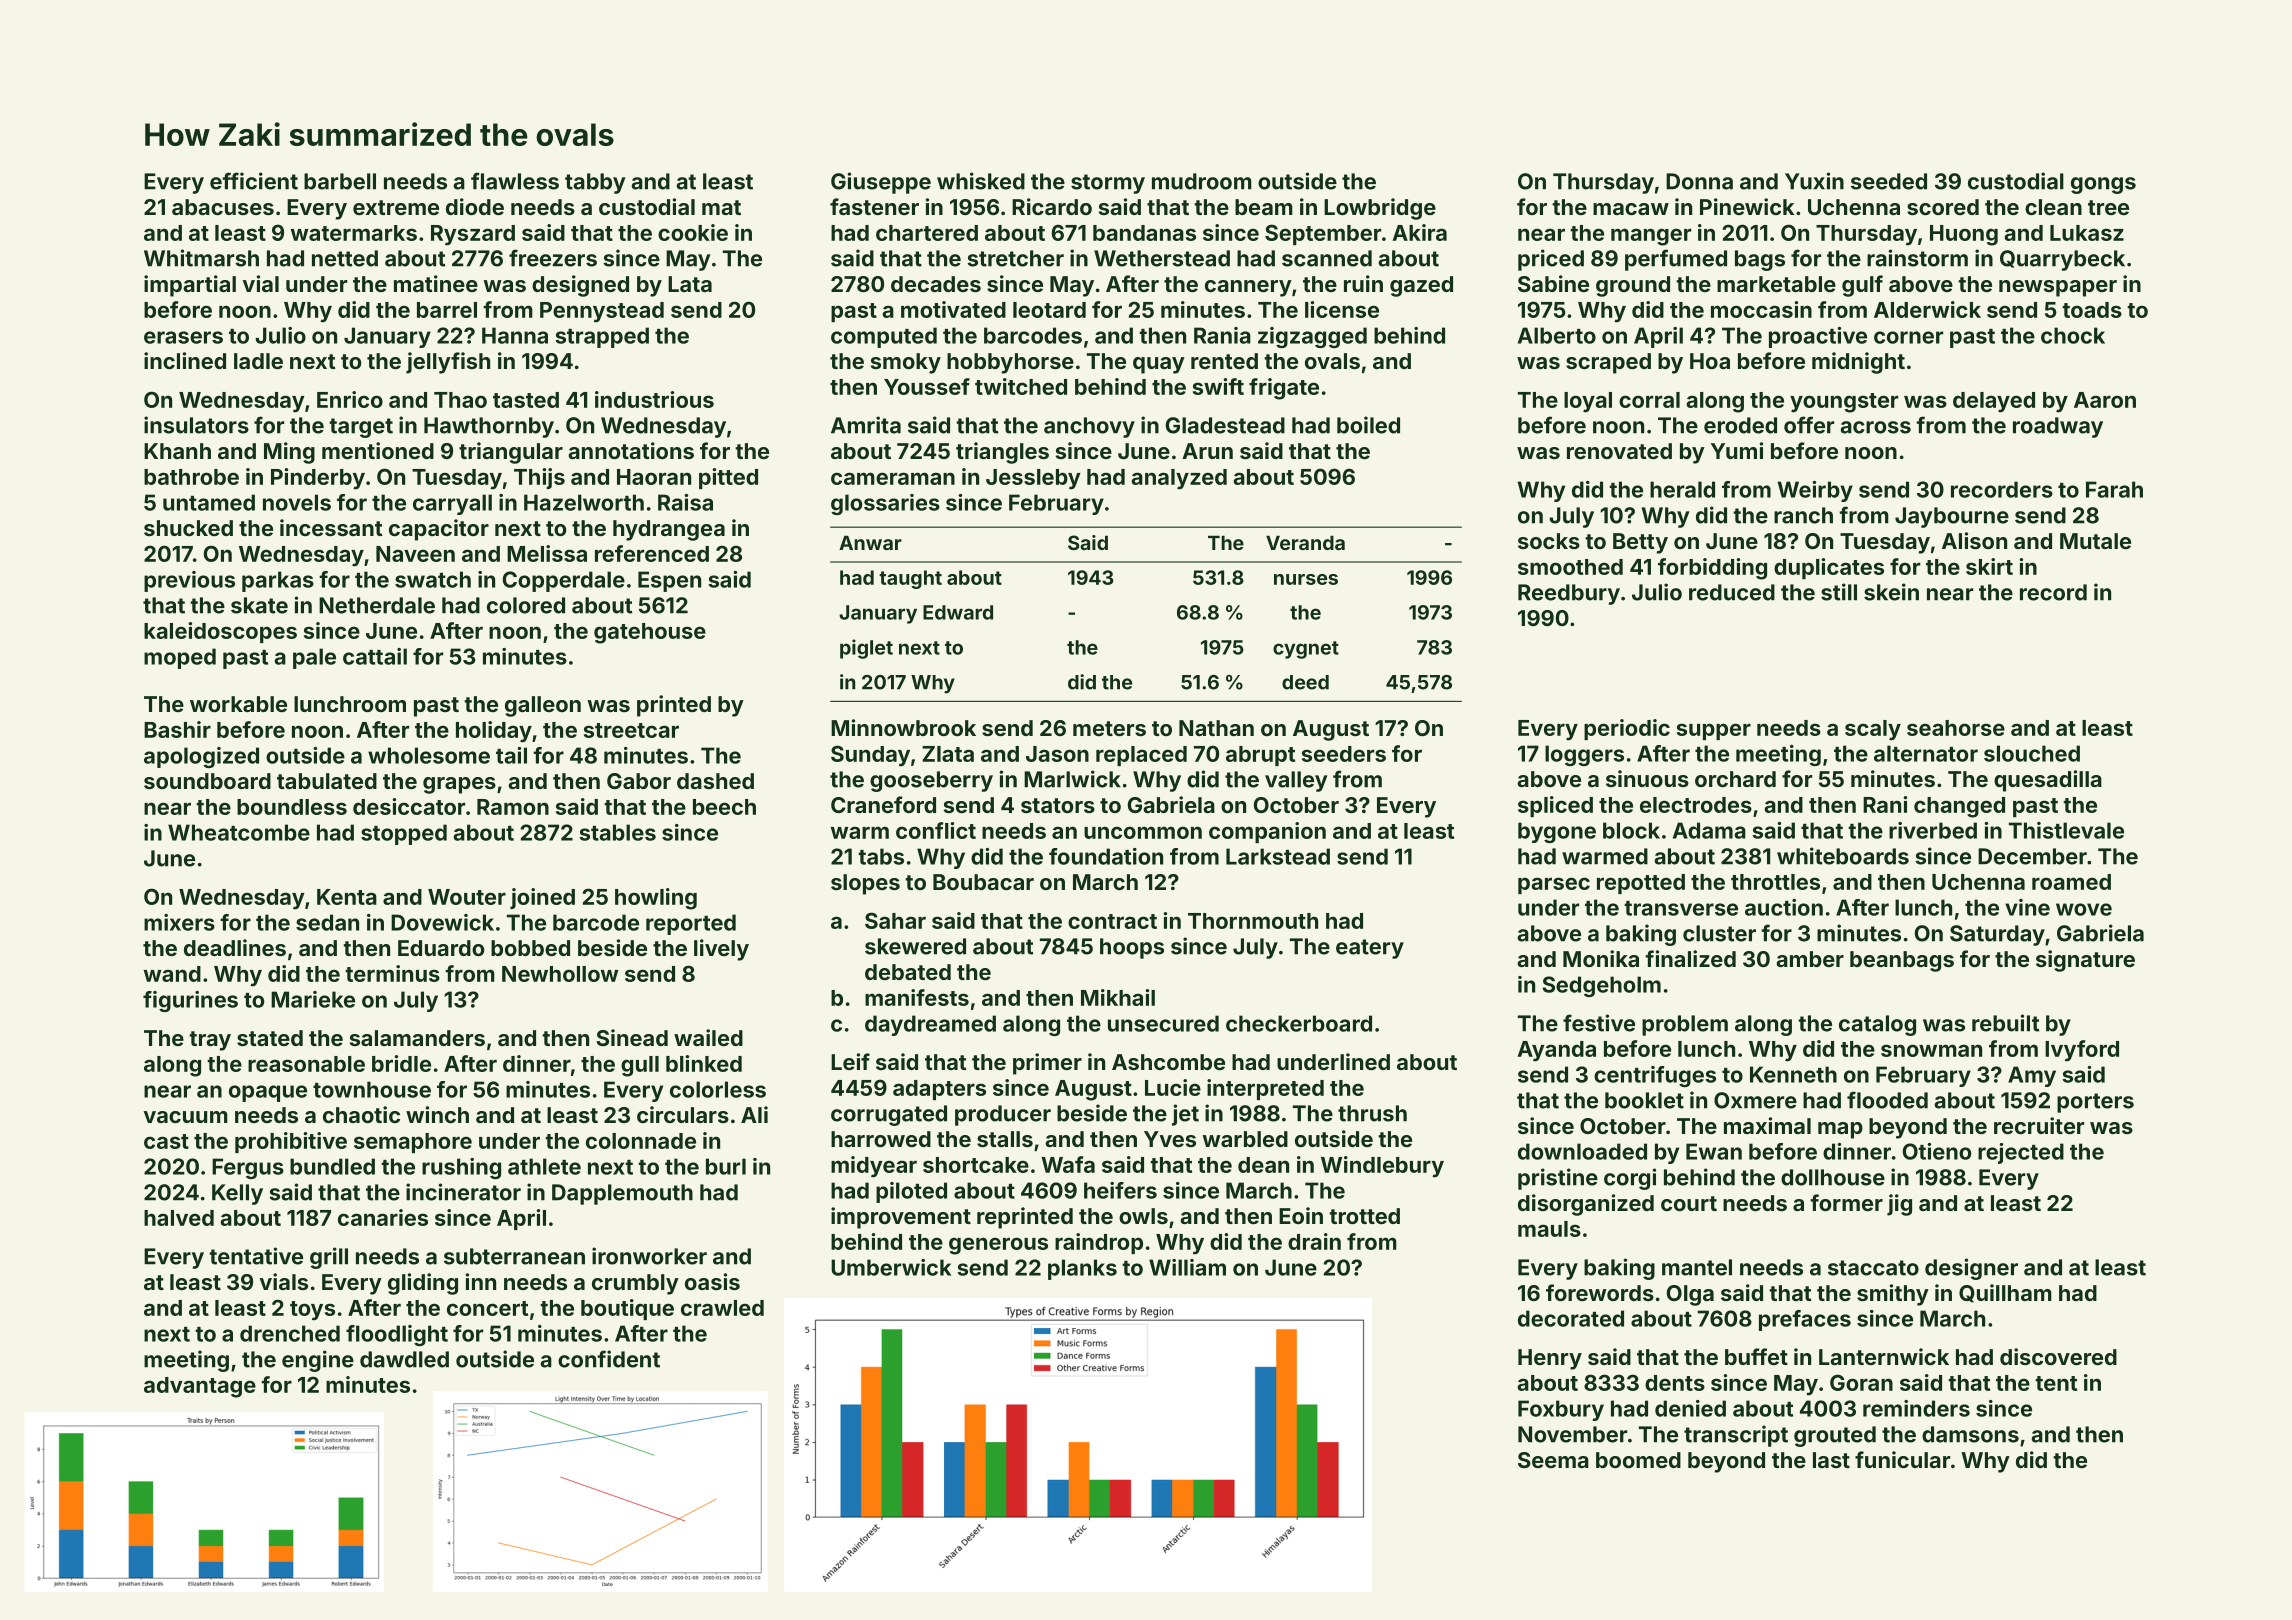  I want to click on parkas, so click(278, 581).
